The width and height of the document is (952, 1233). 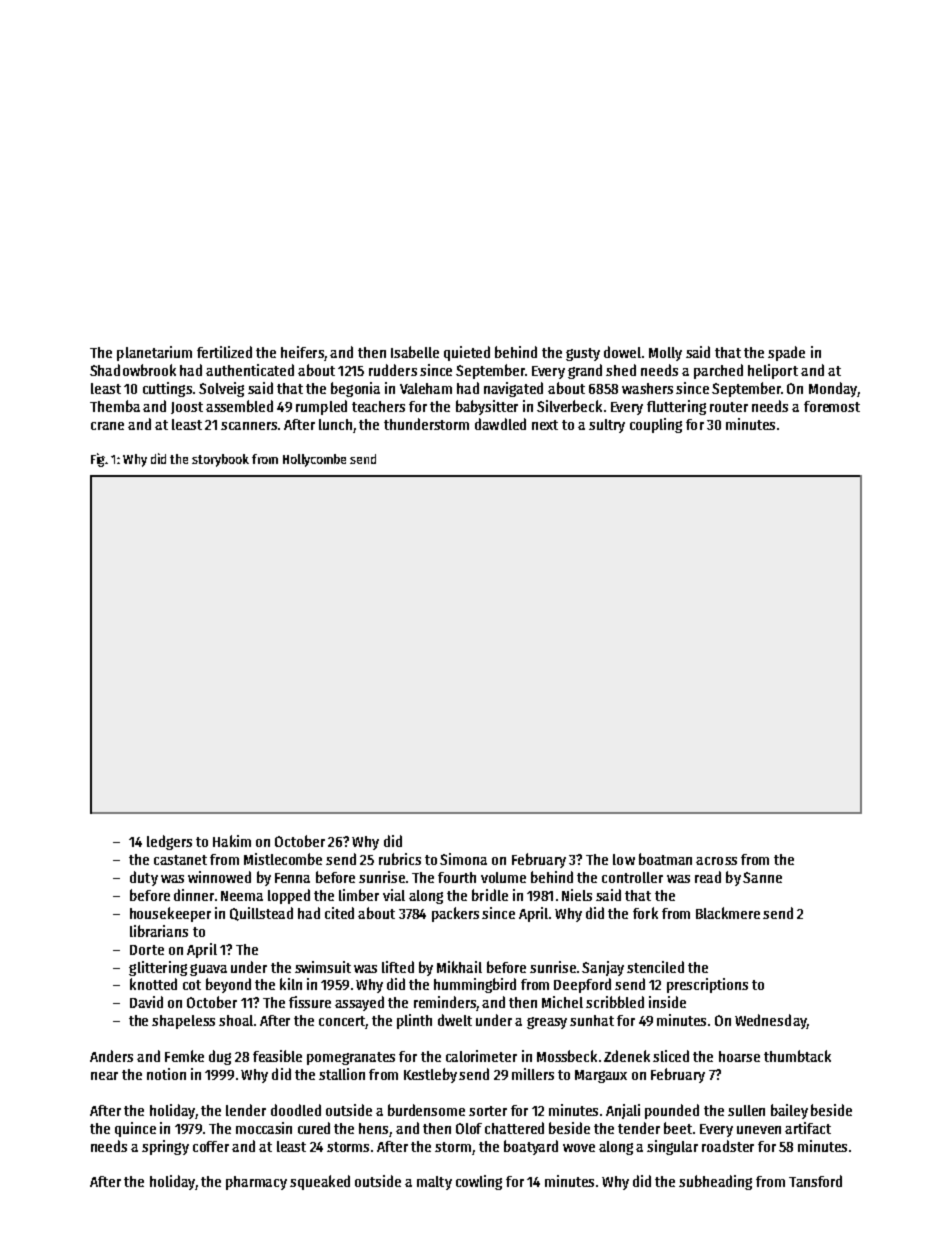 I want to click on cowling, so click(x=479, y=1182).
